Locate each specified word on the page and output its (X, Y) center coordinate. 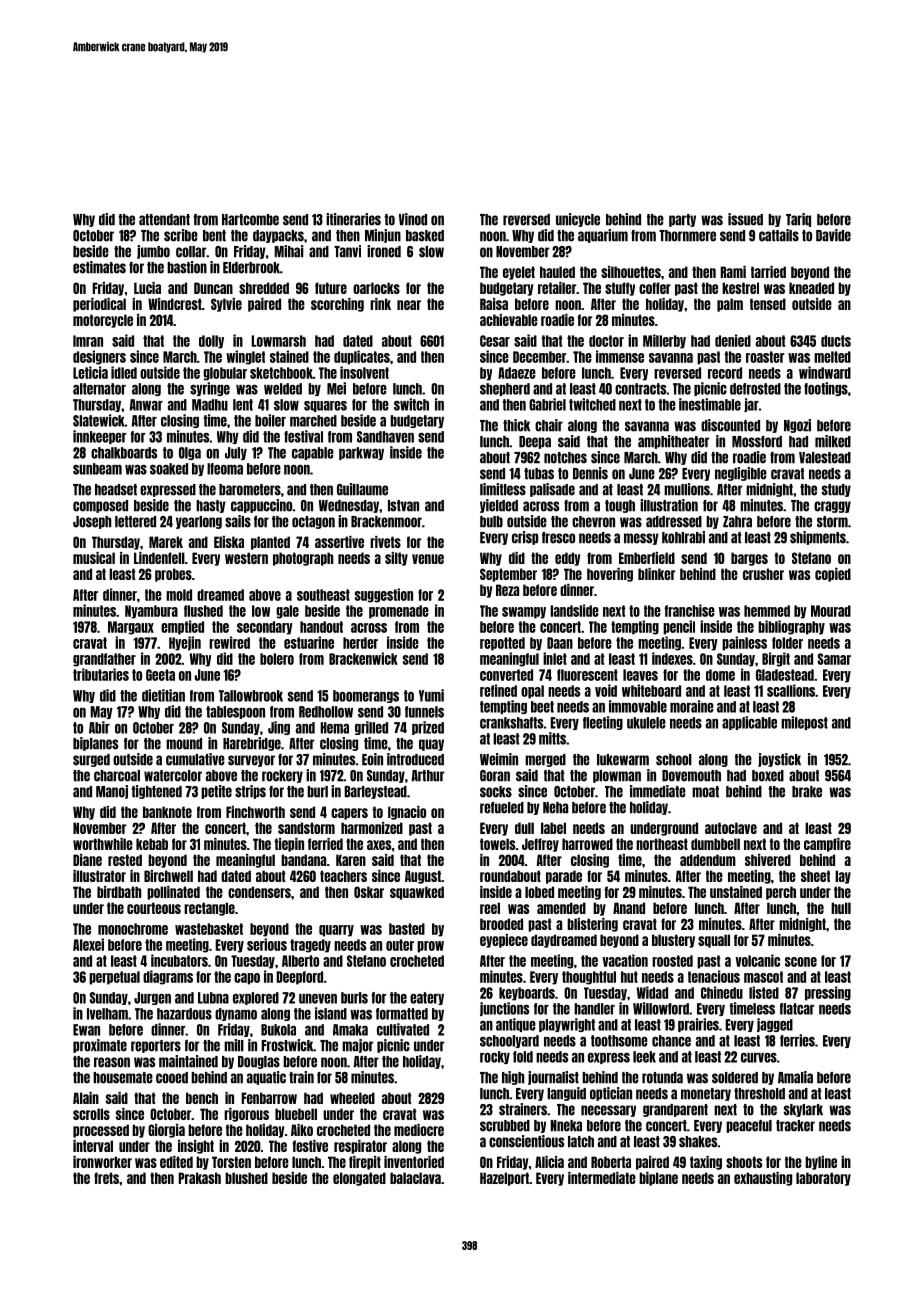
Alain (86, 1098)
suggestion (384, 595)
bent (214, 236)
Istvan (403, 506)
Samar (834, 659)
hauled (557, 272)
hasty (211, 506)
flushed (203, 611)
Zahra (737, 522)
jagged (775, 1025)
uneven (318, 999)
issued (745, 219)
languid (566, 1094)
